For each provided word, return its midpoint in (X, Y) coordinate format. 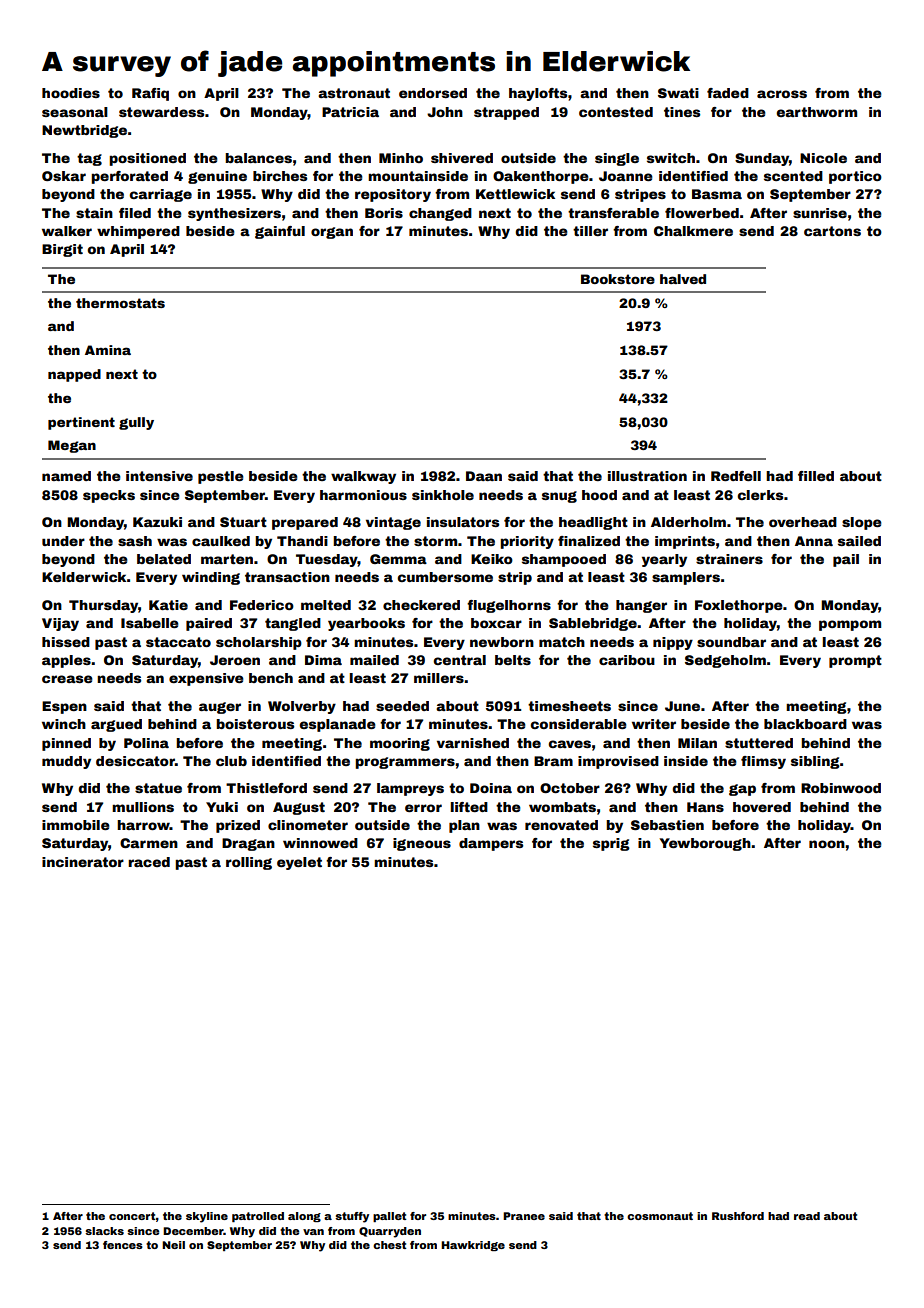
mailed (374, 660)
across (782, 94)
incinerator (83, 862)
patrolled (258, 1217)
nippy (673, 643)
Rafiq (150, 94)
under (63, 541)
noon (827, 844)
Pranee (524, 1216)
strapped (506, 113)
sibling (815, 762)
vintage (393, 523)
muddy (66, 762)
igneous (422, 844)
